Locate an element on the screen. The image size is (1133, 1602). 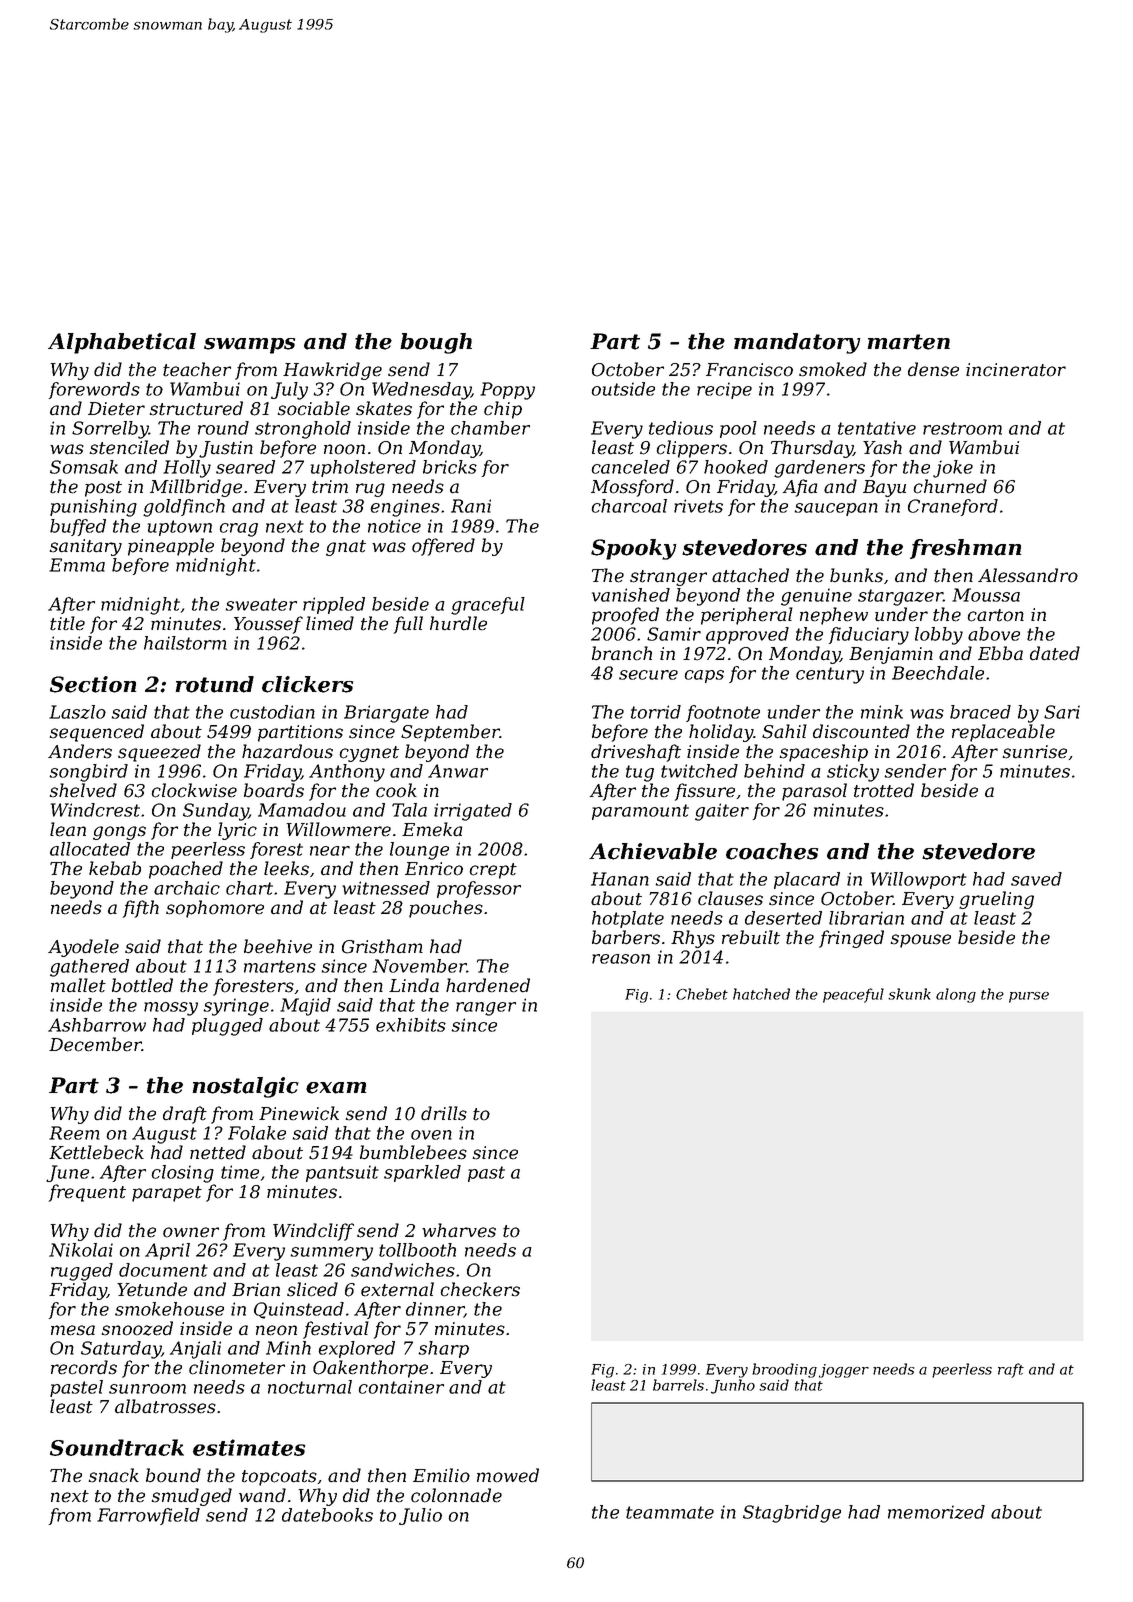
trim is located at coordinates (330, 487).
